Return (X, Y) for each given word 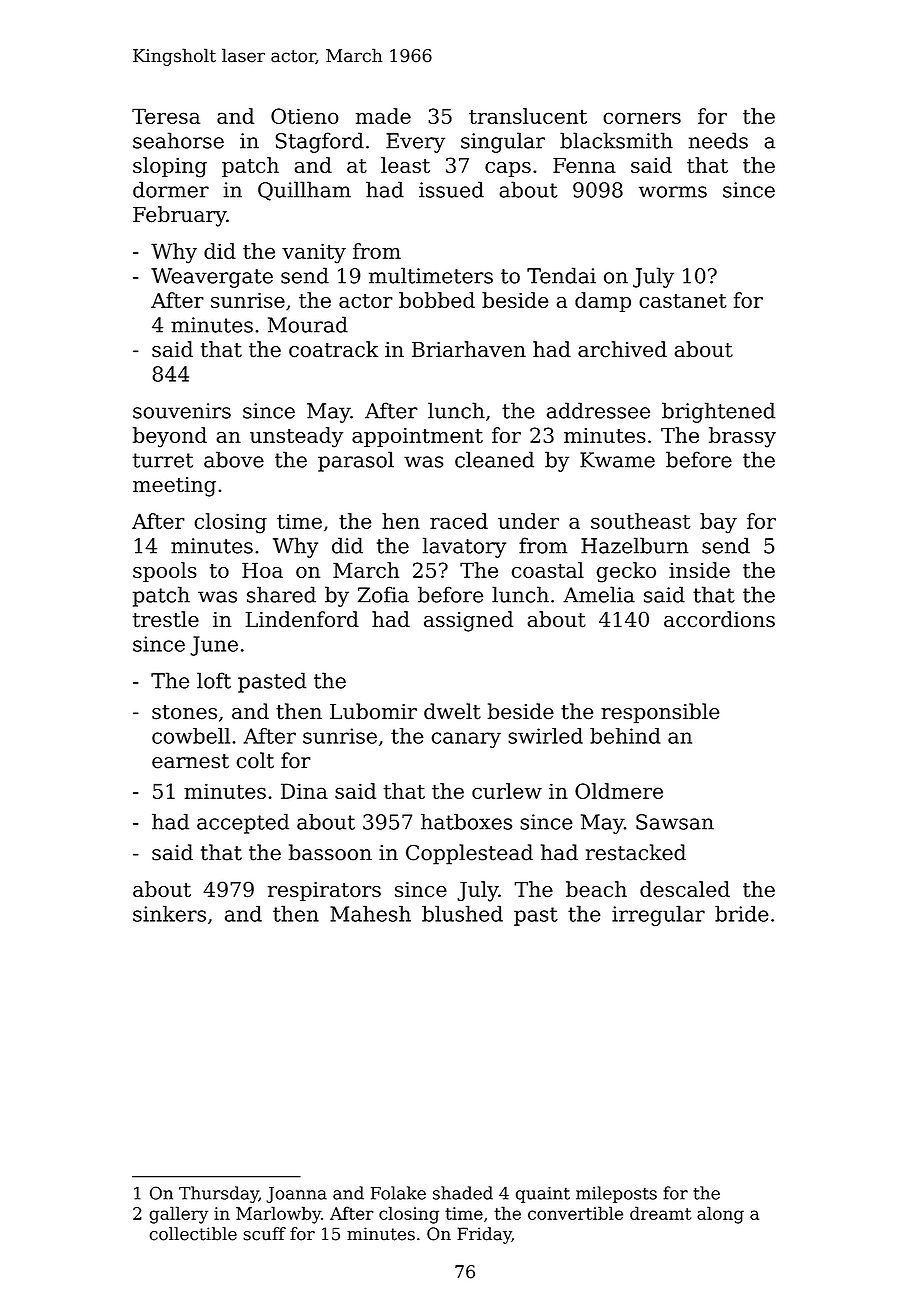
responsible (660, 713)
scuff (264, 1234)
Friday (484, 1235)
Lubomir (373, 711)
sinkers (169, 913)
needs (718, 140)
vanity (314, 254)
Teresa (166, 116)
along (720, 1215)
